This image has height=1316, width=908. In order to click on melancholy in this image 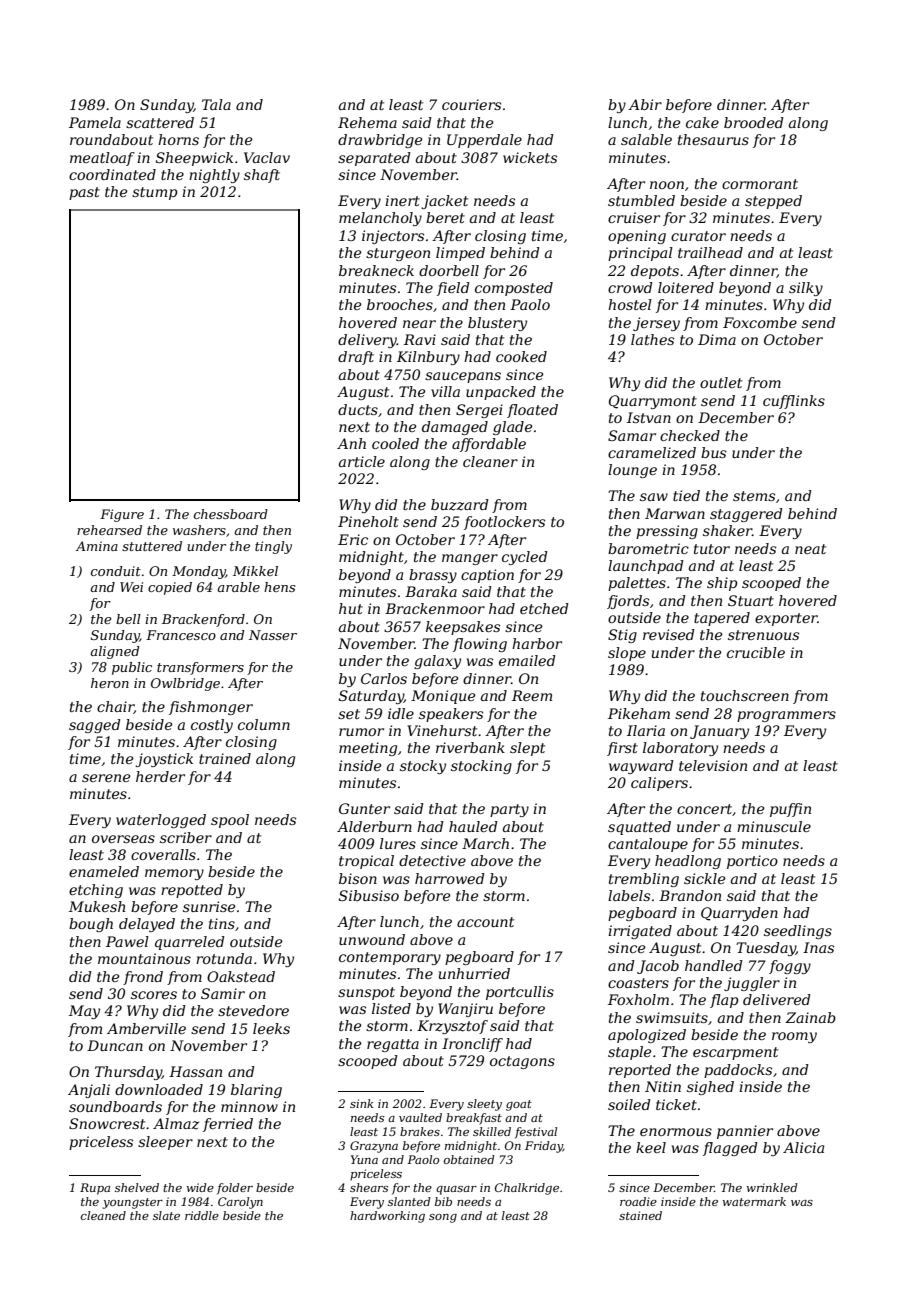, I will do `click(380, 219)`.
